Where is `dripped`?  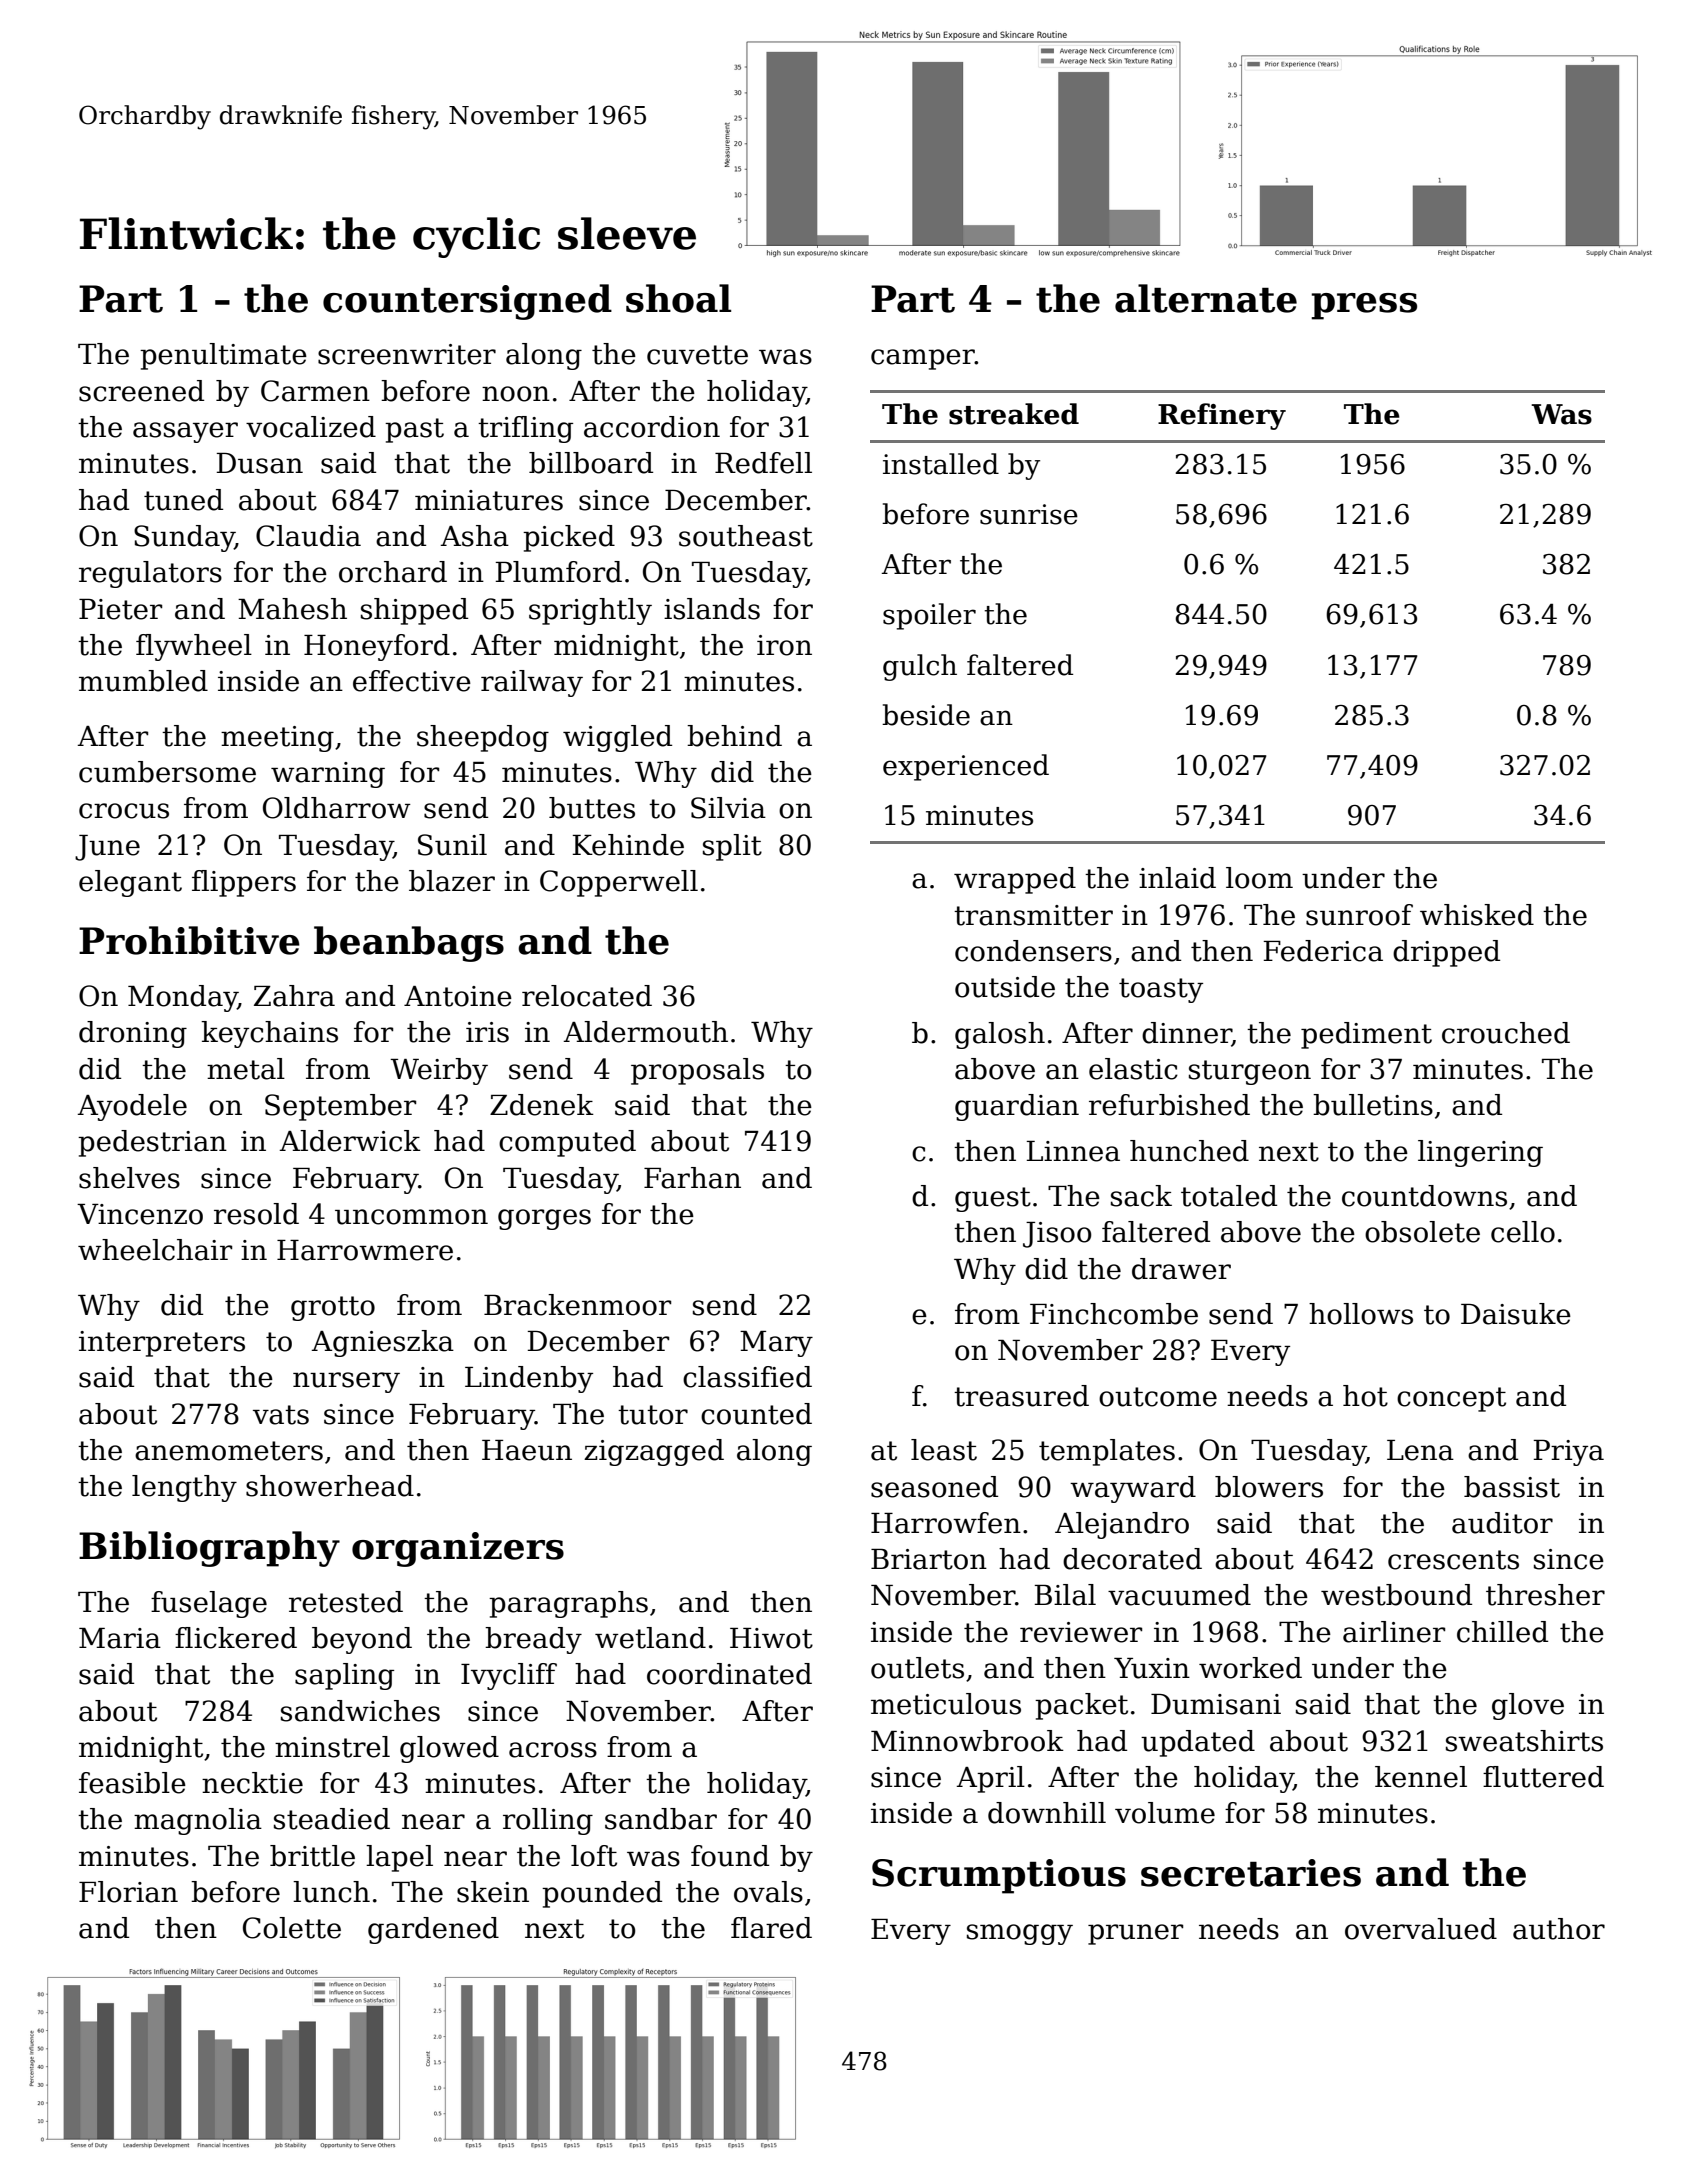
dripped is located at coordinates (1446, 953).
